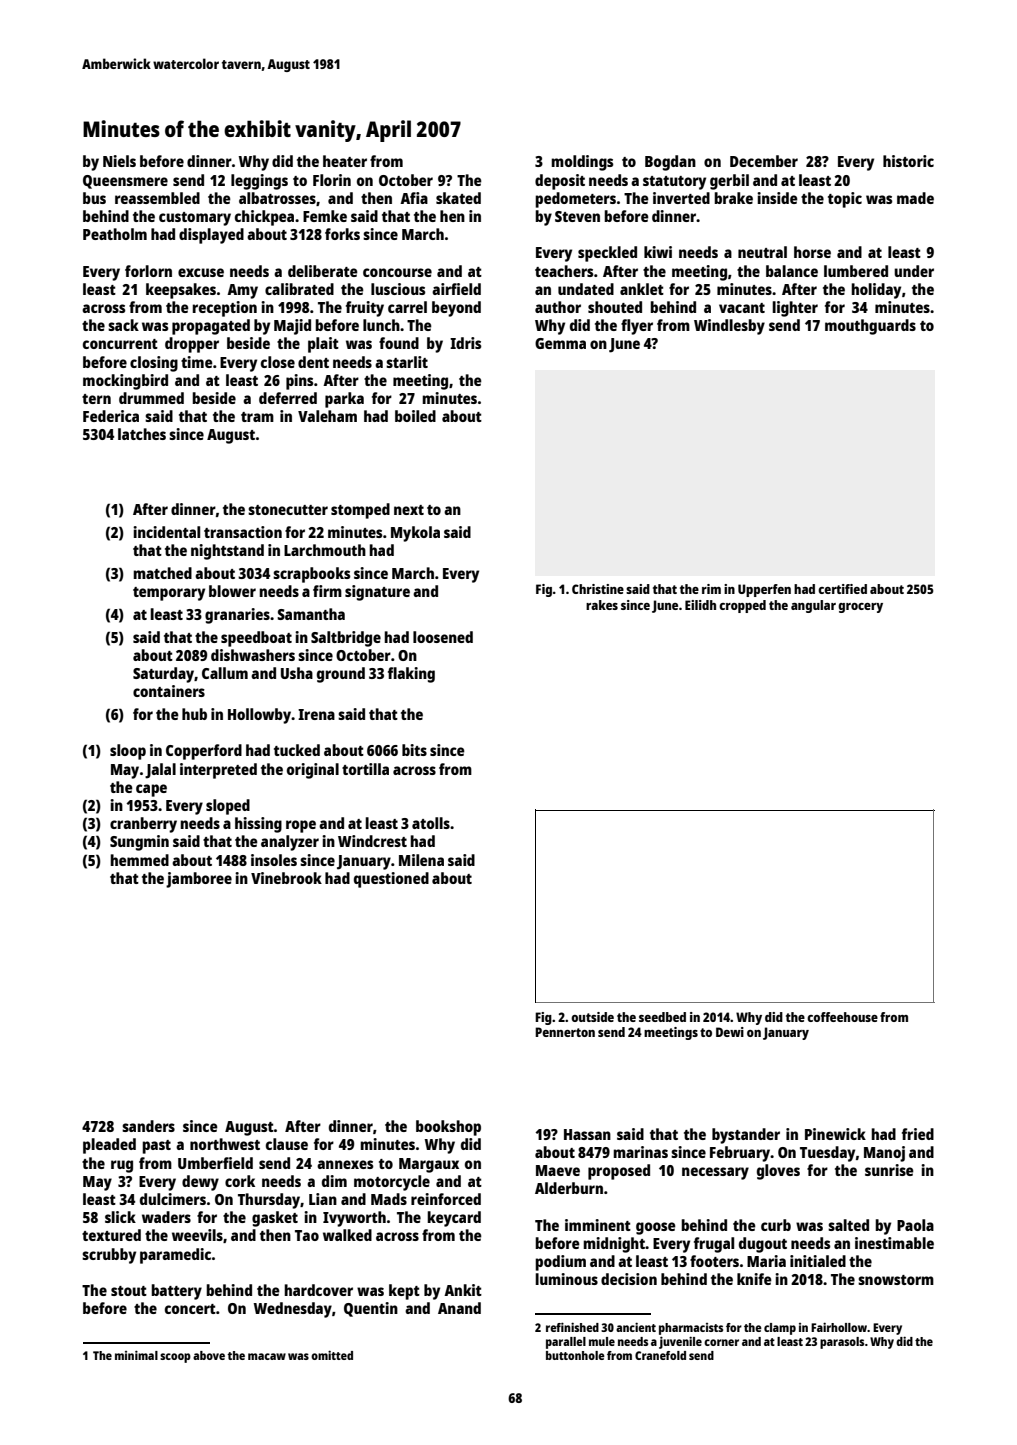 This screenshot has width=1017, height=1445. I want to click on rim, so click(711, 589).
